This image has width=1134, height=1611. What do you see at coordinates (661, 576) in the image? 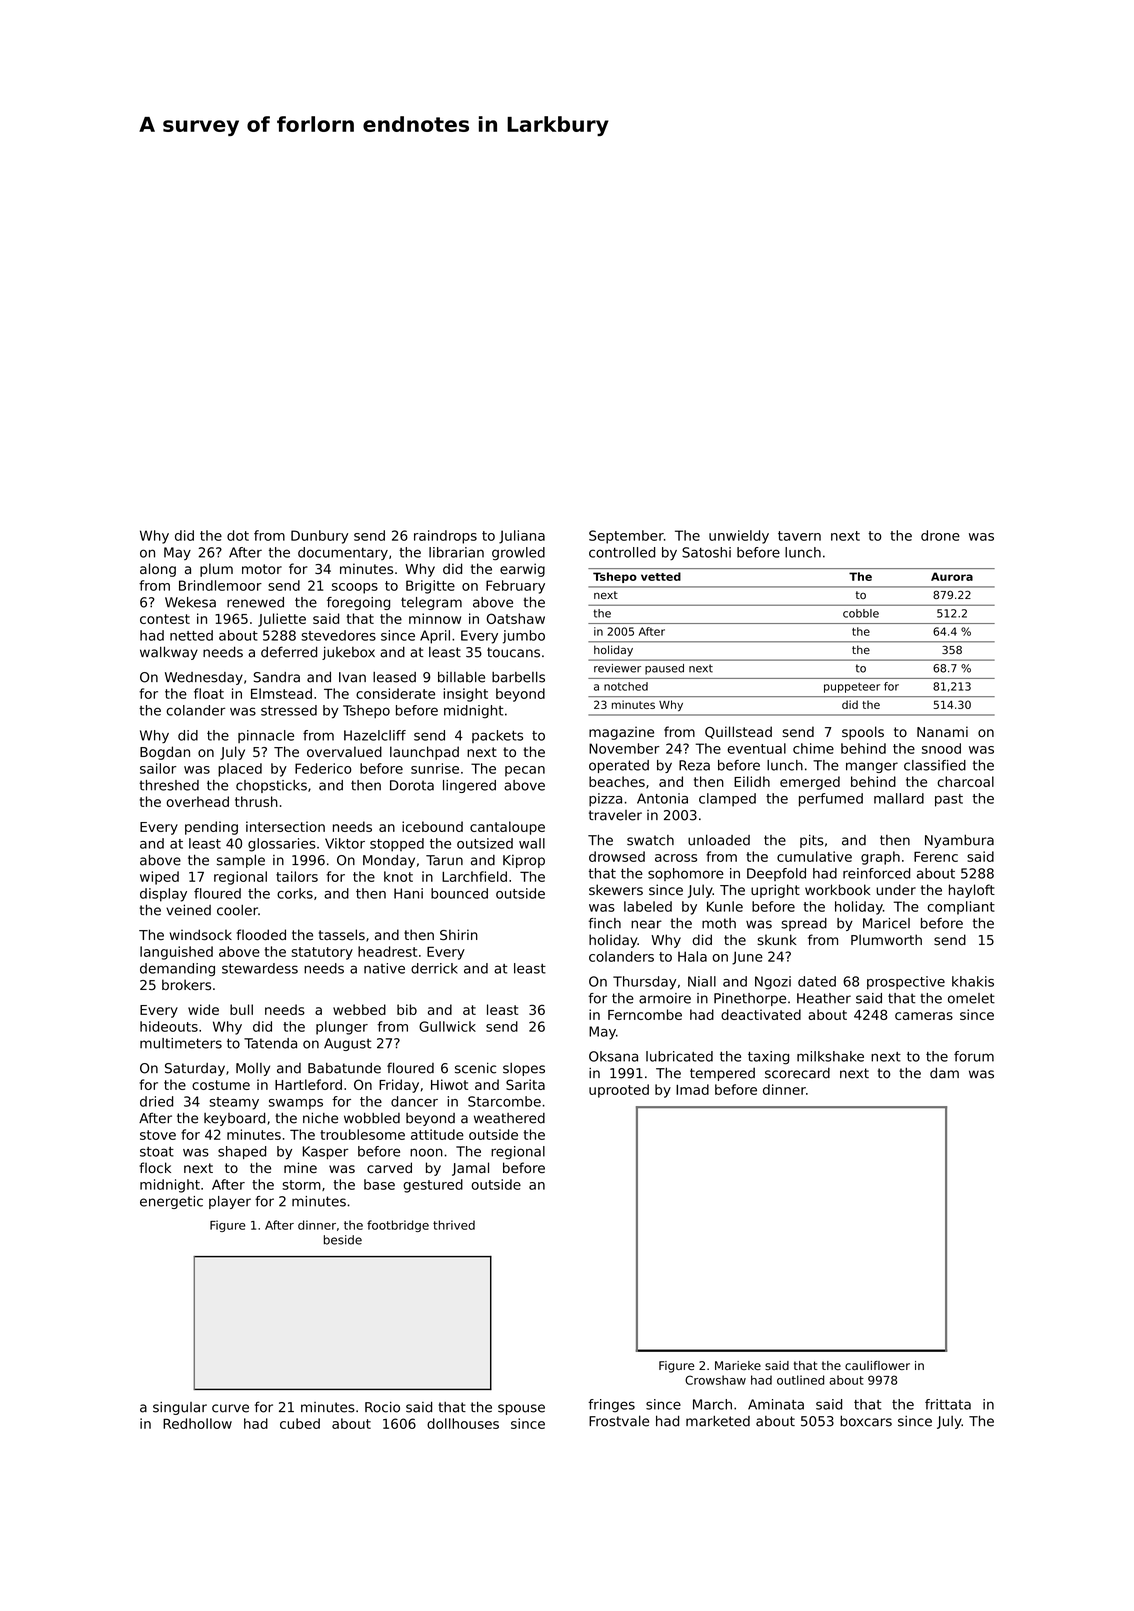
I see `vetted` at bounding box center [661, 576].
